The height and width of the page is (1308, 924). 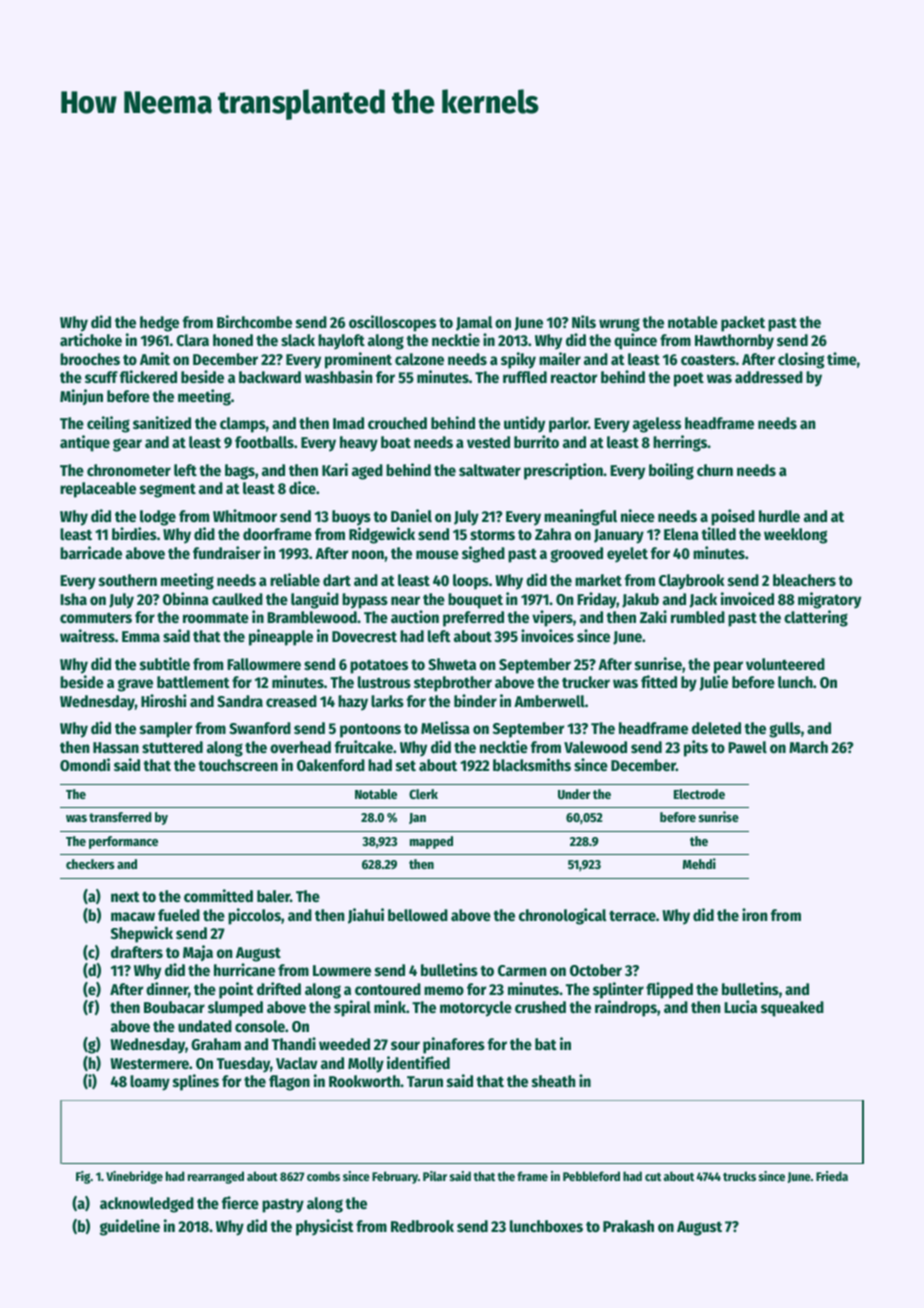 I want to click on Prakash, so click(x=628, y=1226).
